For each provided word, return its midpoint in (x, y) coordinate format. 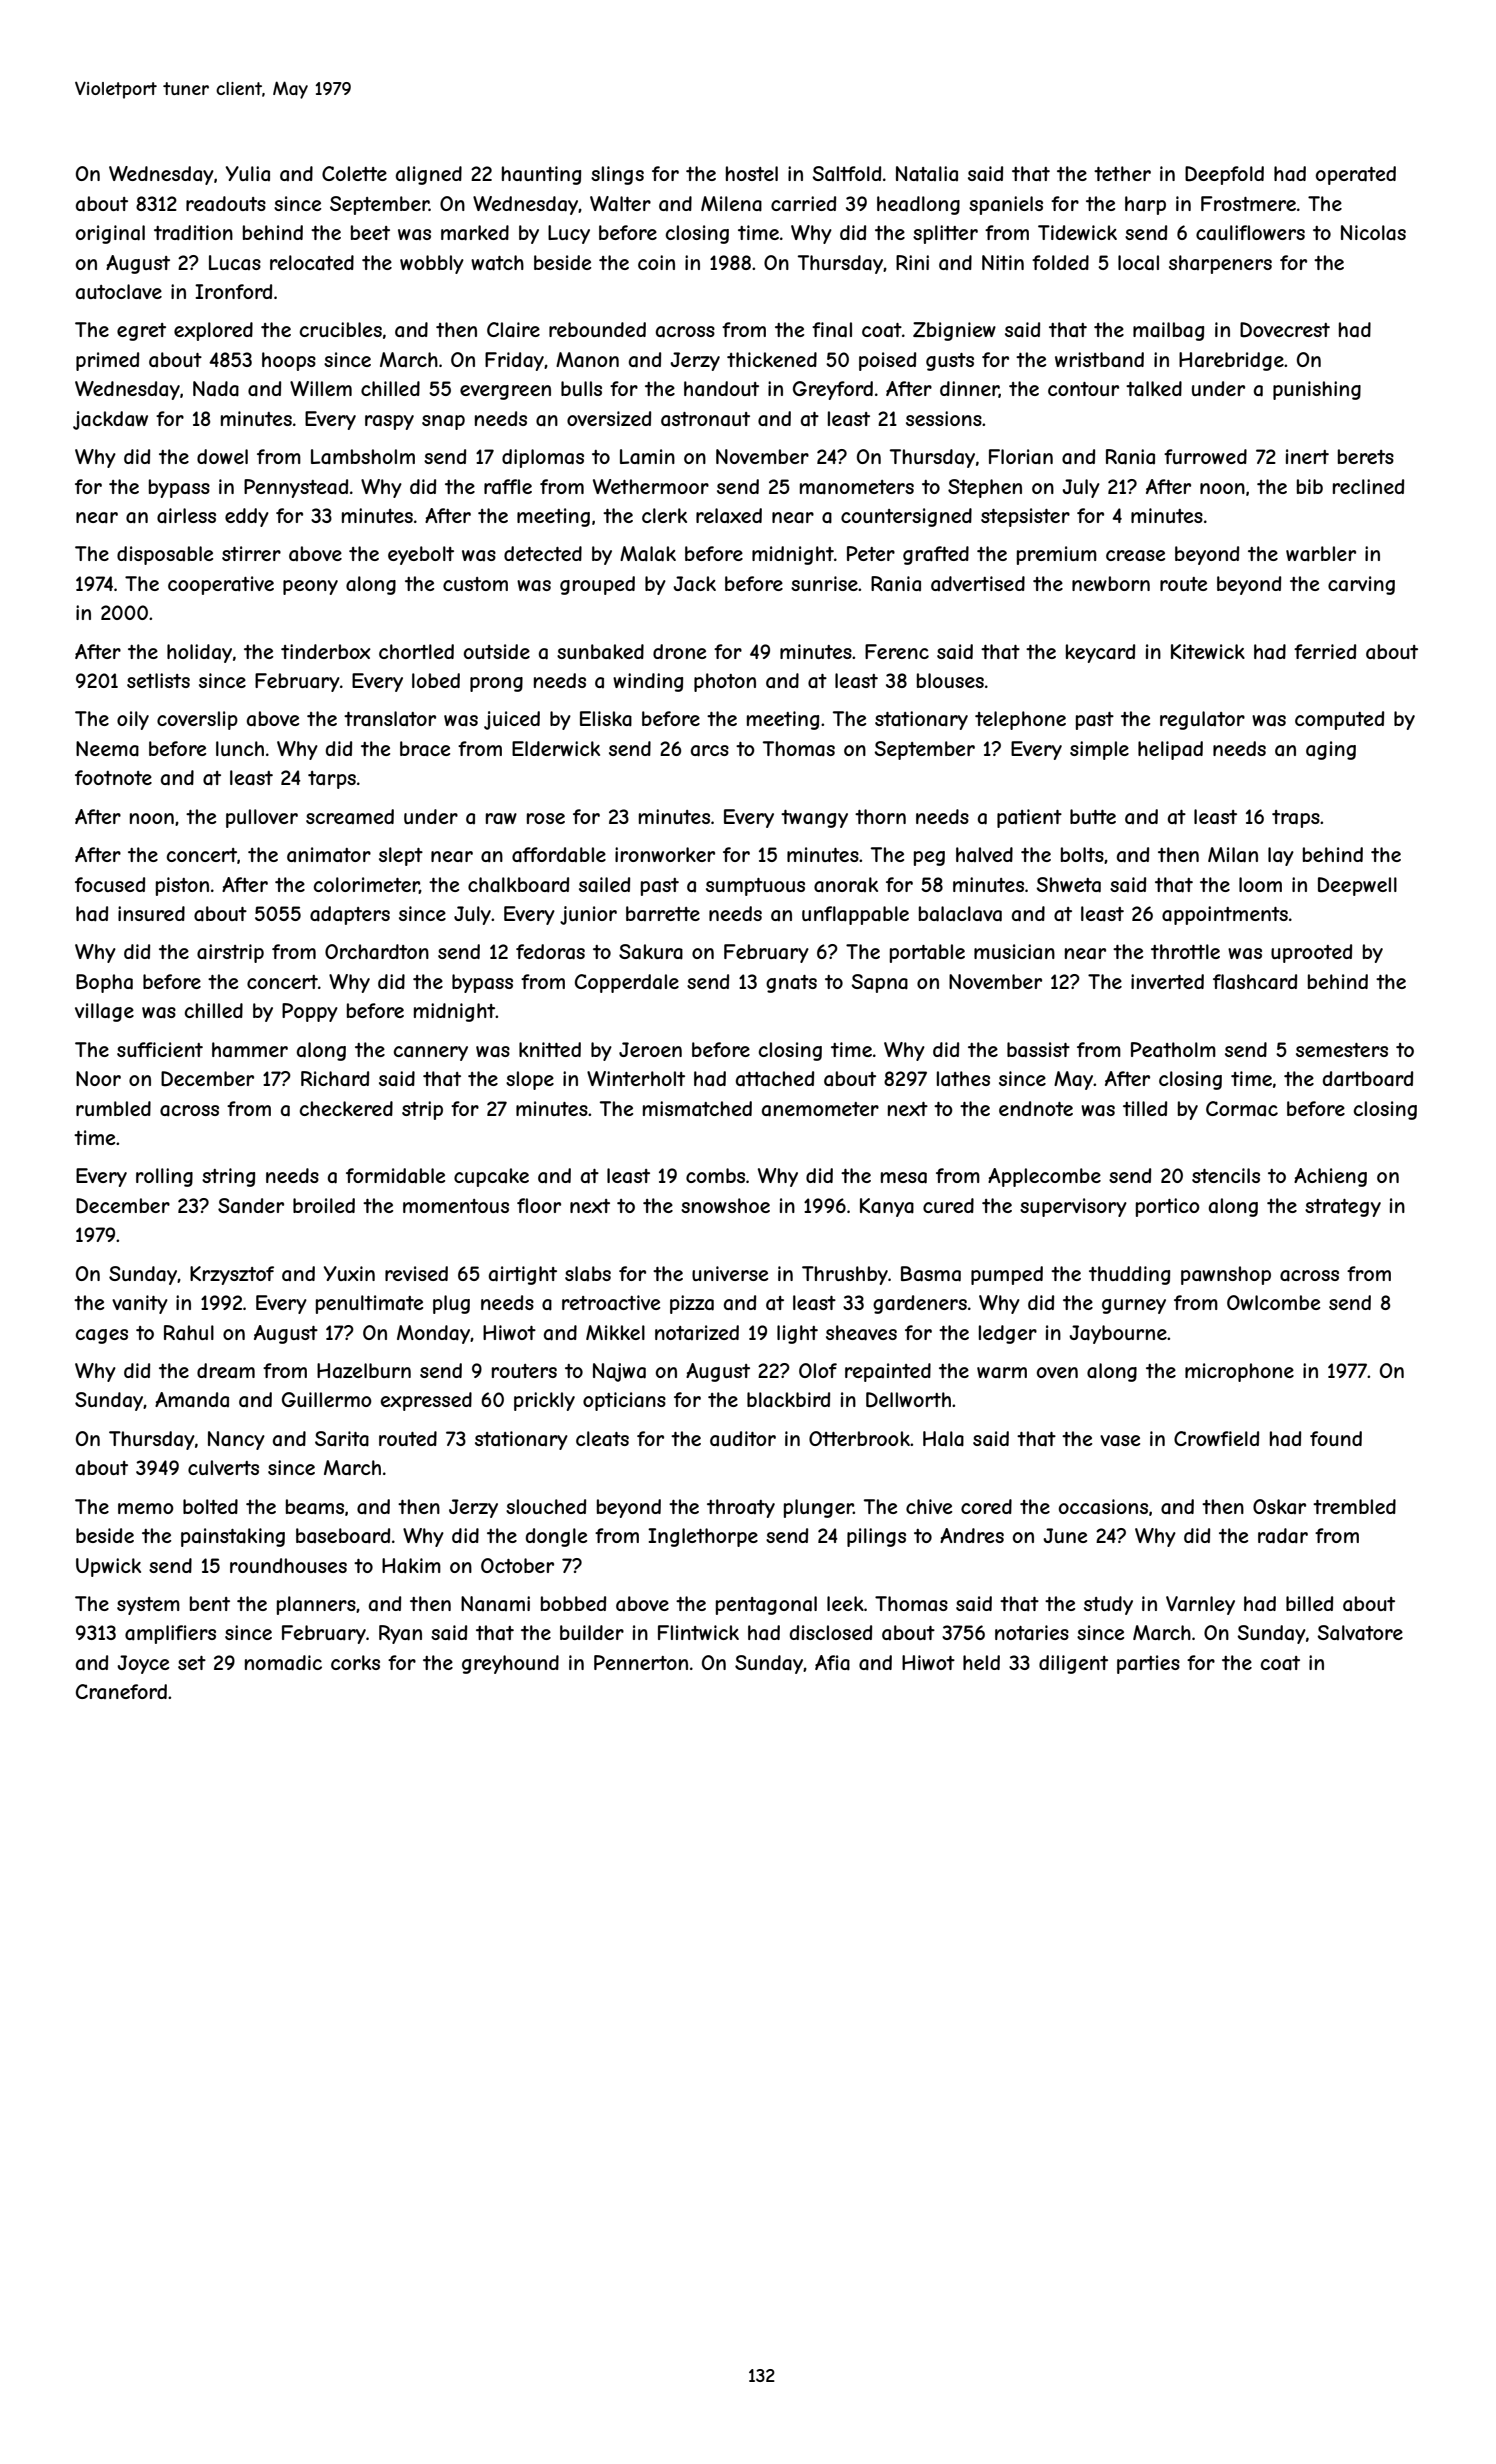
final (832, 330)
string (228, 1177)
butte (1093, 816)
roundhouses (288, 1565)
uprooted (1311, 953)
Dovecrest (1285, 330)
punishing (1317, 390)
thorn (880, 816)
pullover (262, 818)
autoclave (119, 292)
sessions (944, 418)
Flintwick (698, 1632)
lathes (963, 1078)
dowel (222, 456)
